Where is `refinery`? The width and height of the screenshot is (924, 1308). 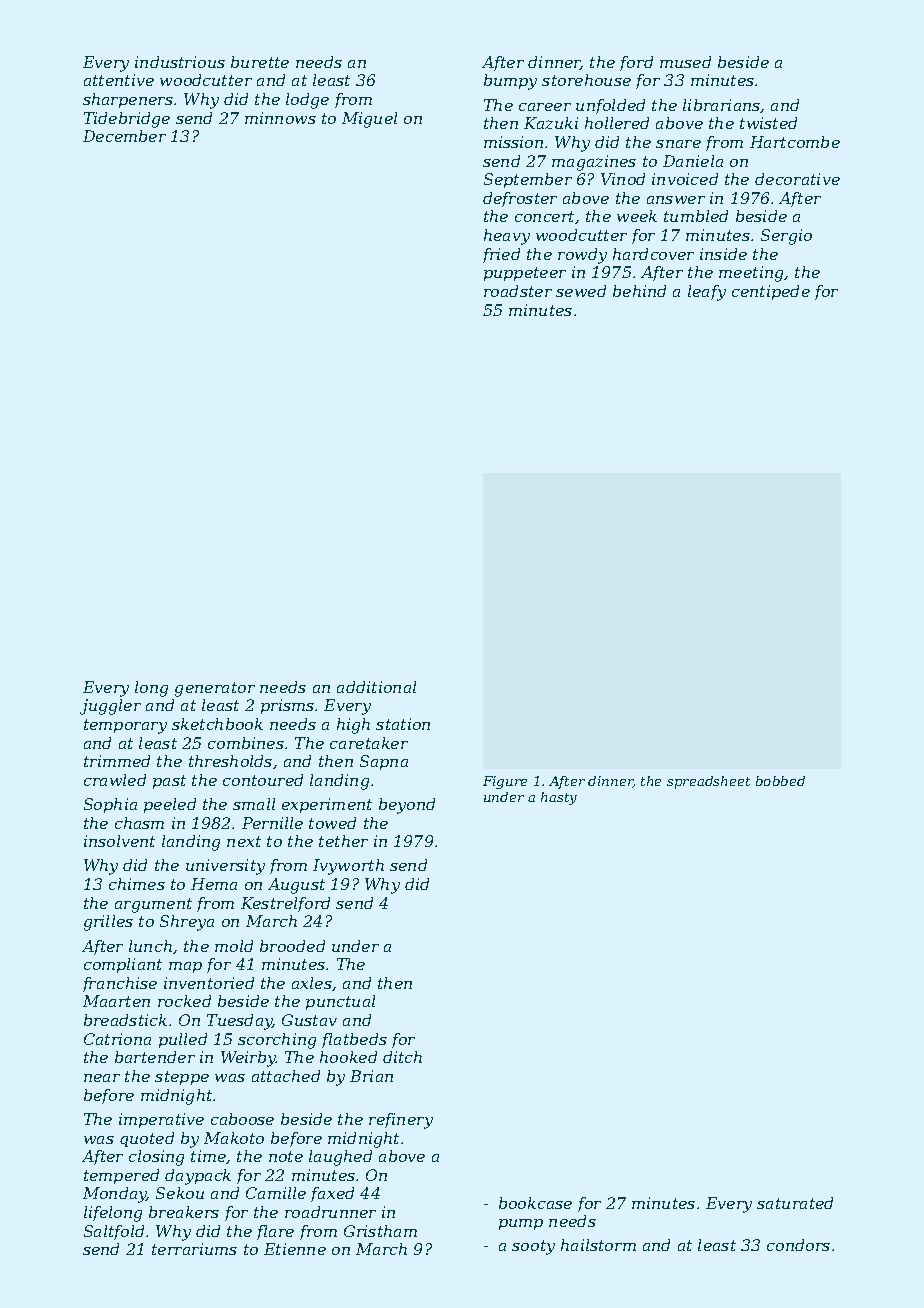 refinery is located at coordinates (401, 1121).
